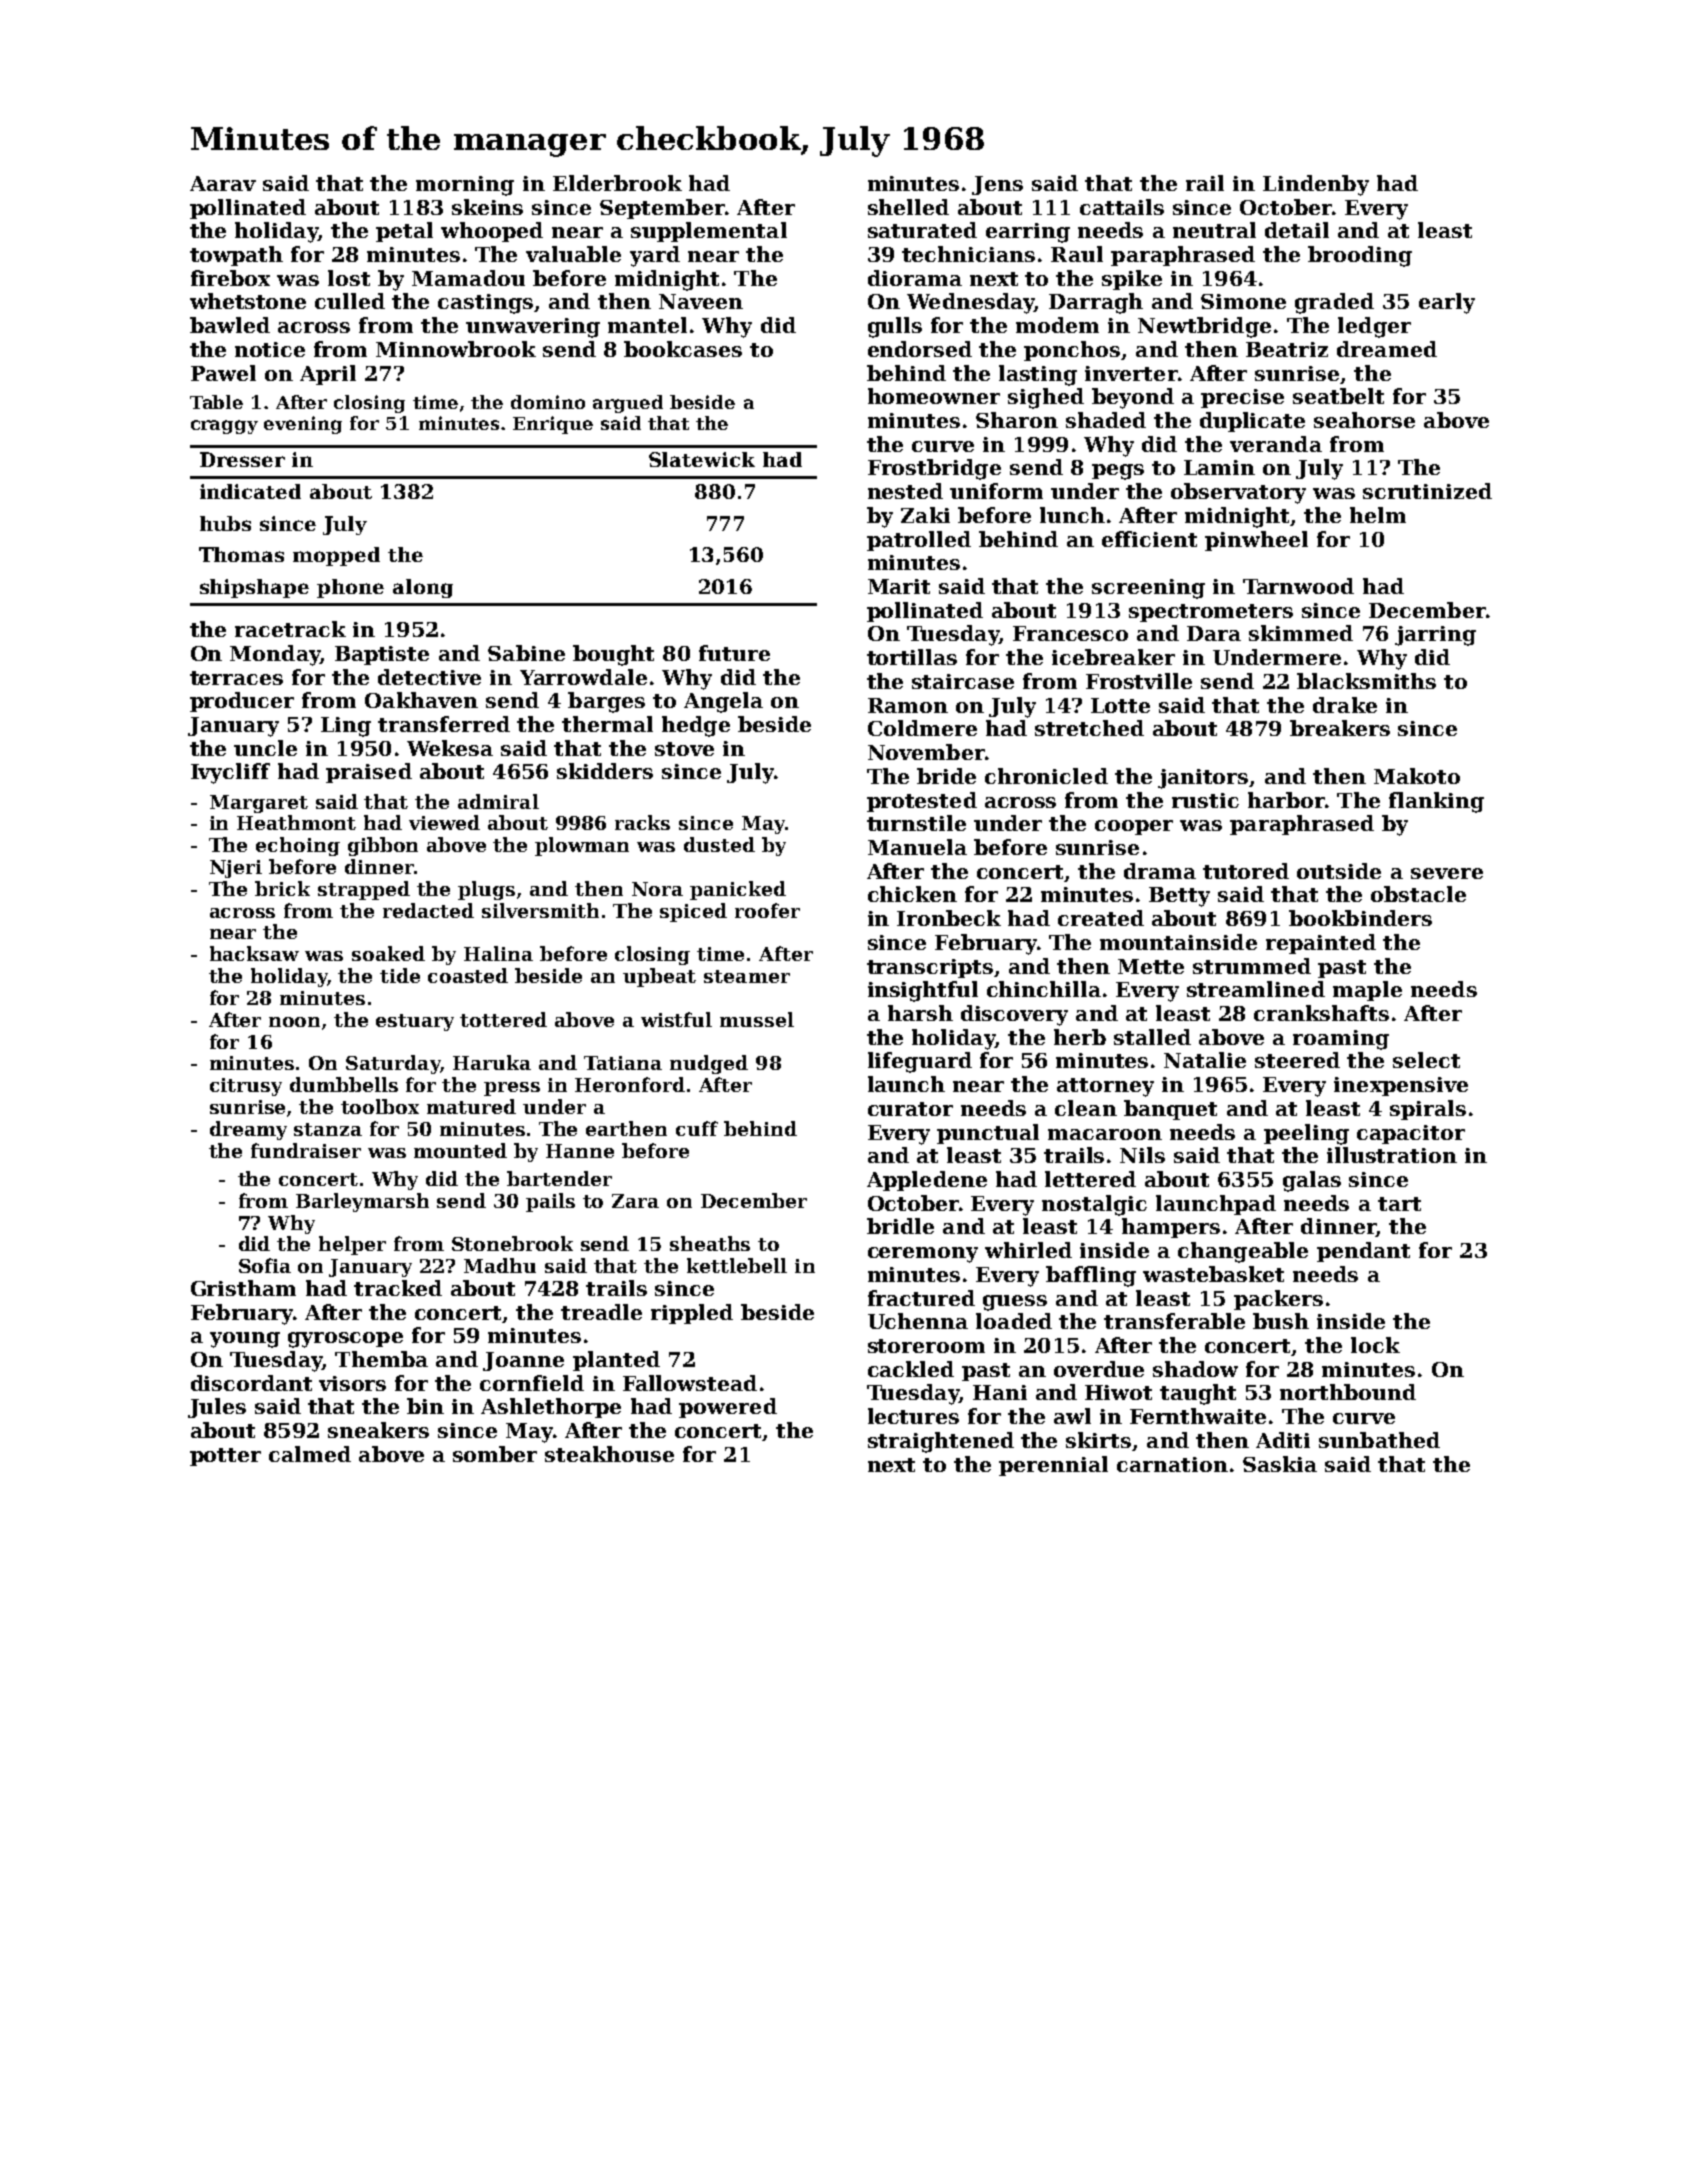 The image size is (1683, 2178). Describe the element at coordinates (1101, 918) in the screenshot. I see `created` at that location.
